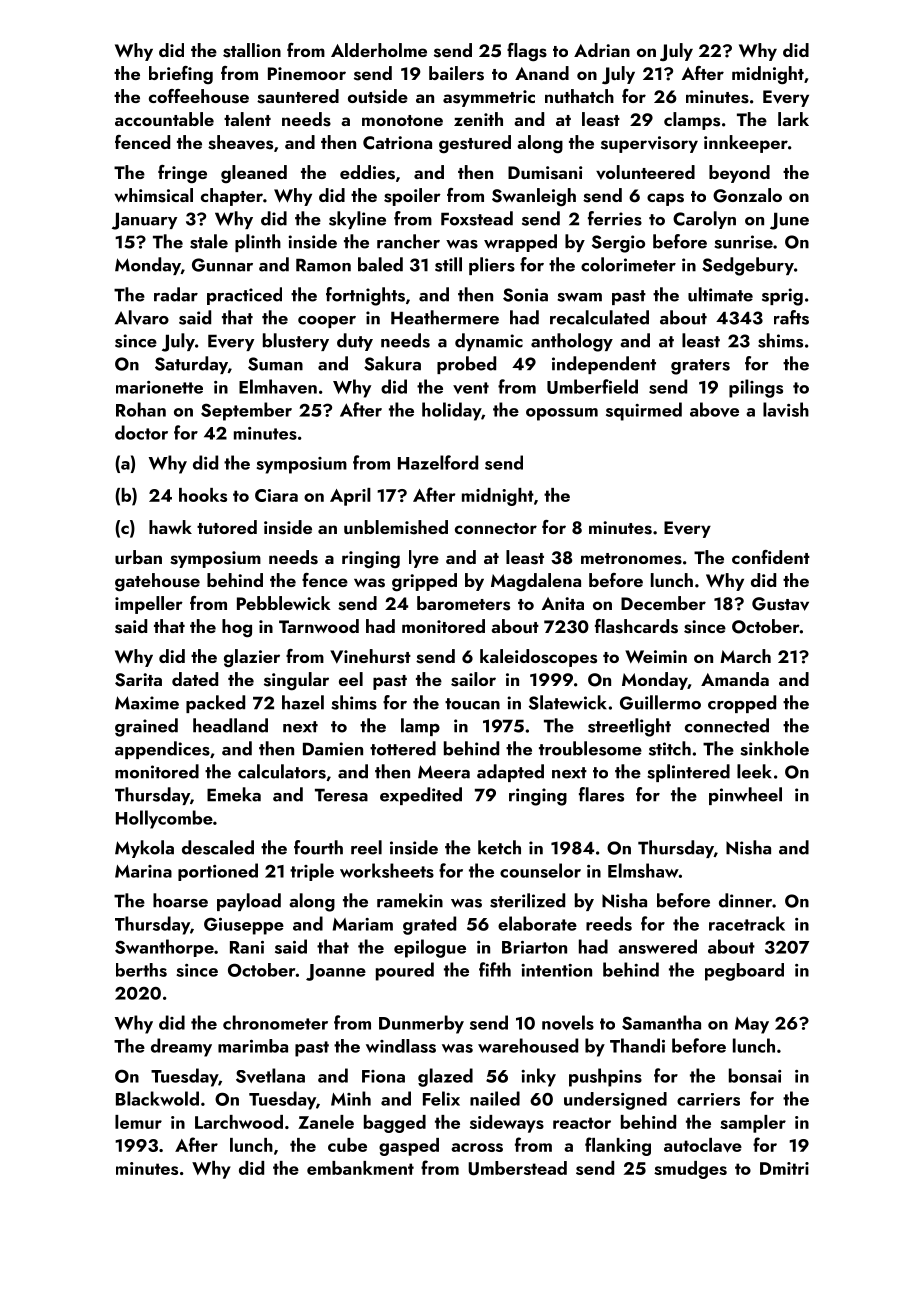 The height and width of the screenshot is (1308, 924). Describe the element at coordinates (517, 1168) in the screenshot. I see `Umberstead` at that location.
